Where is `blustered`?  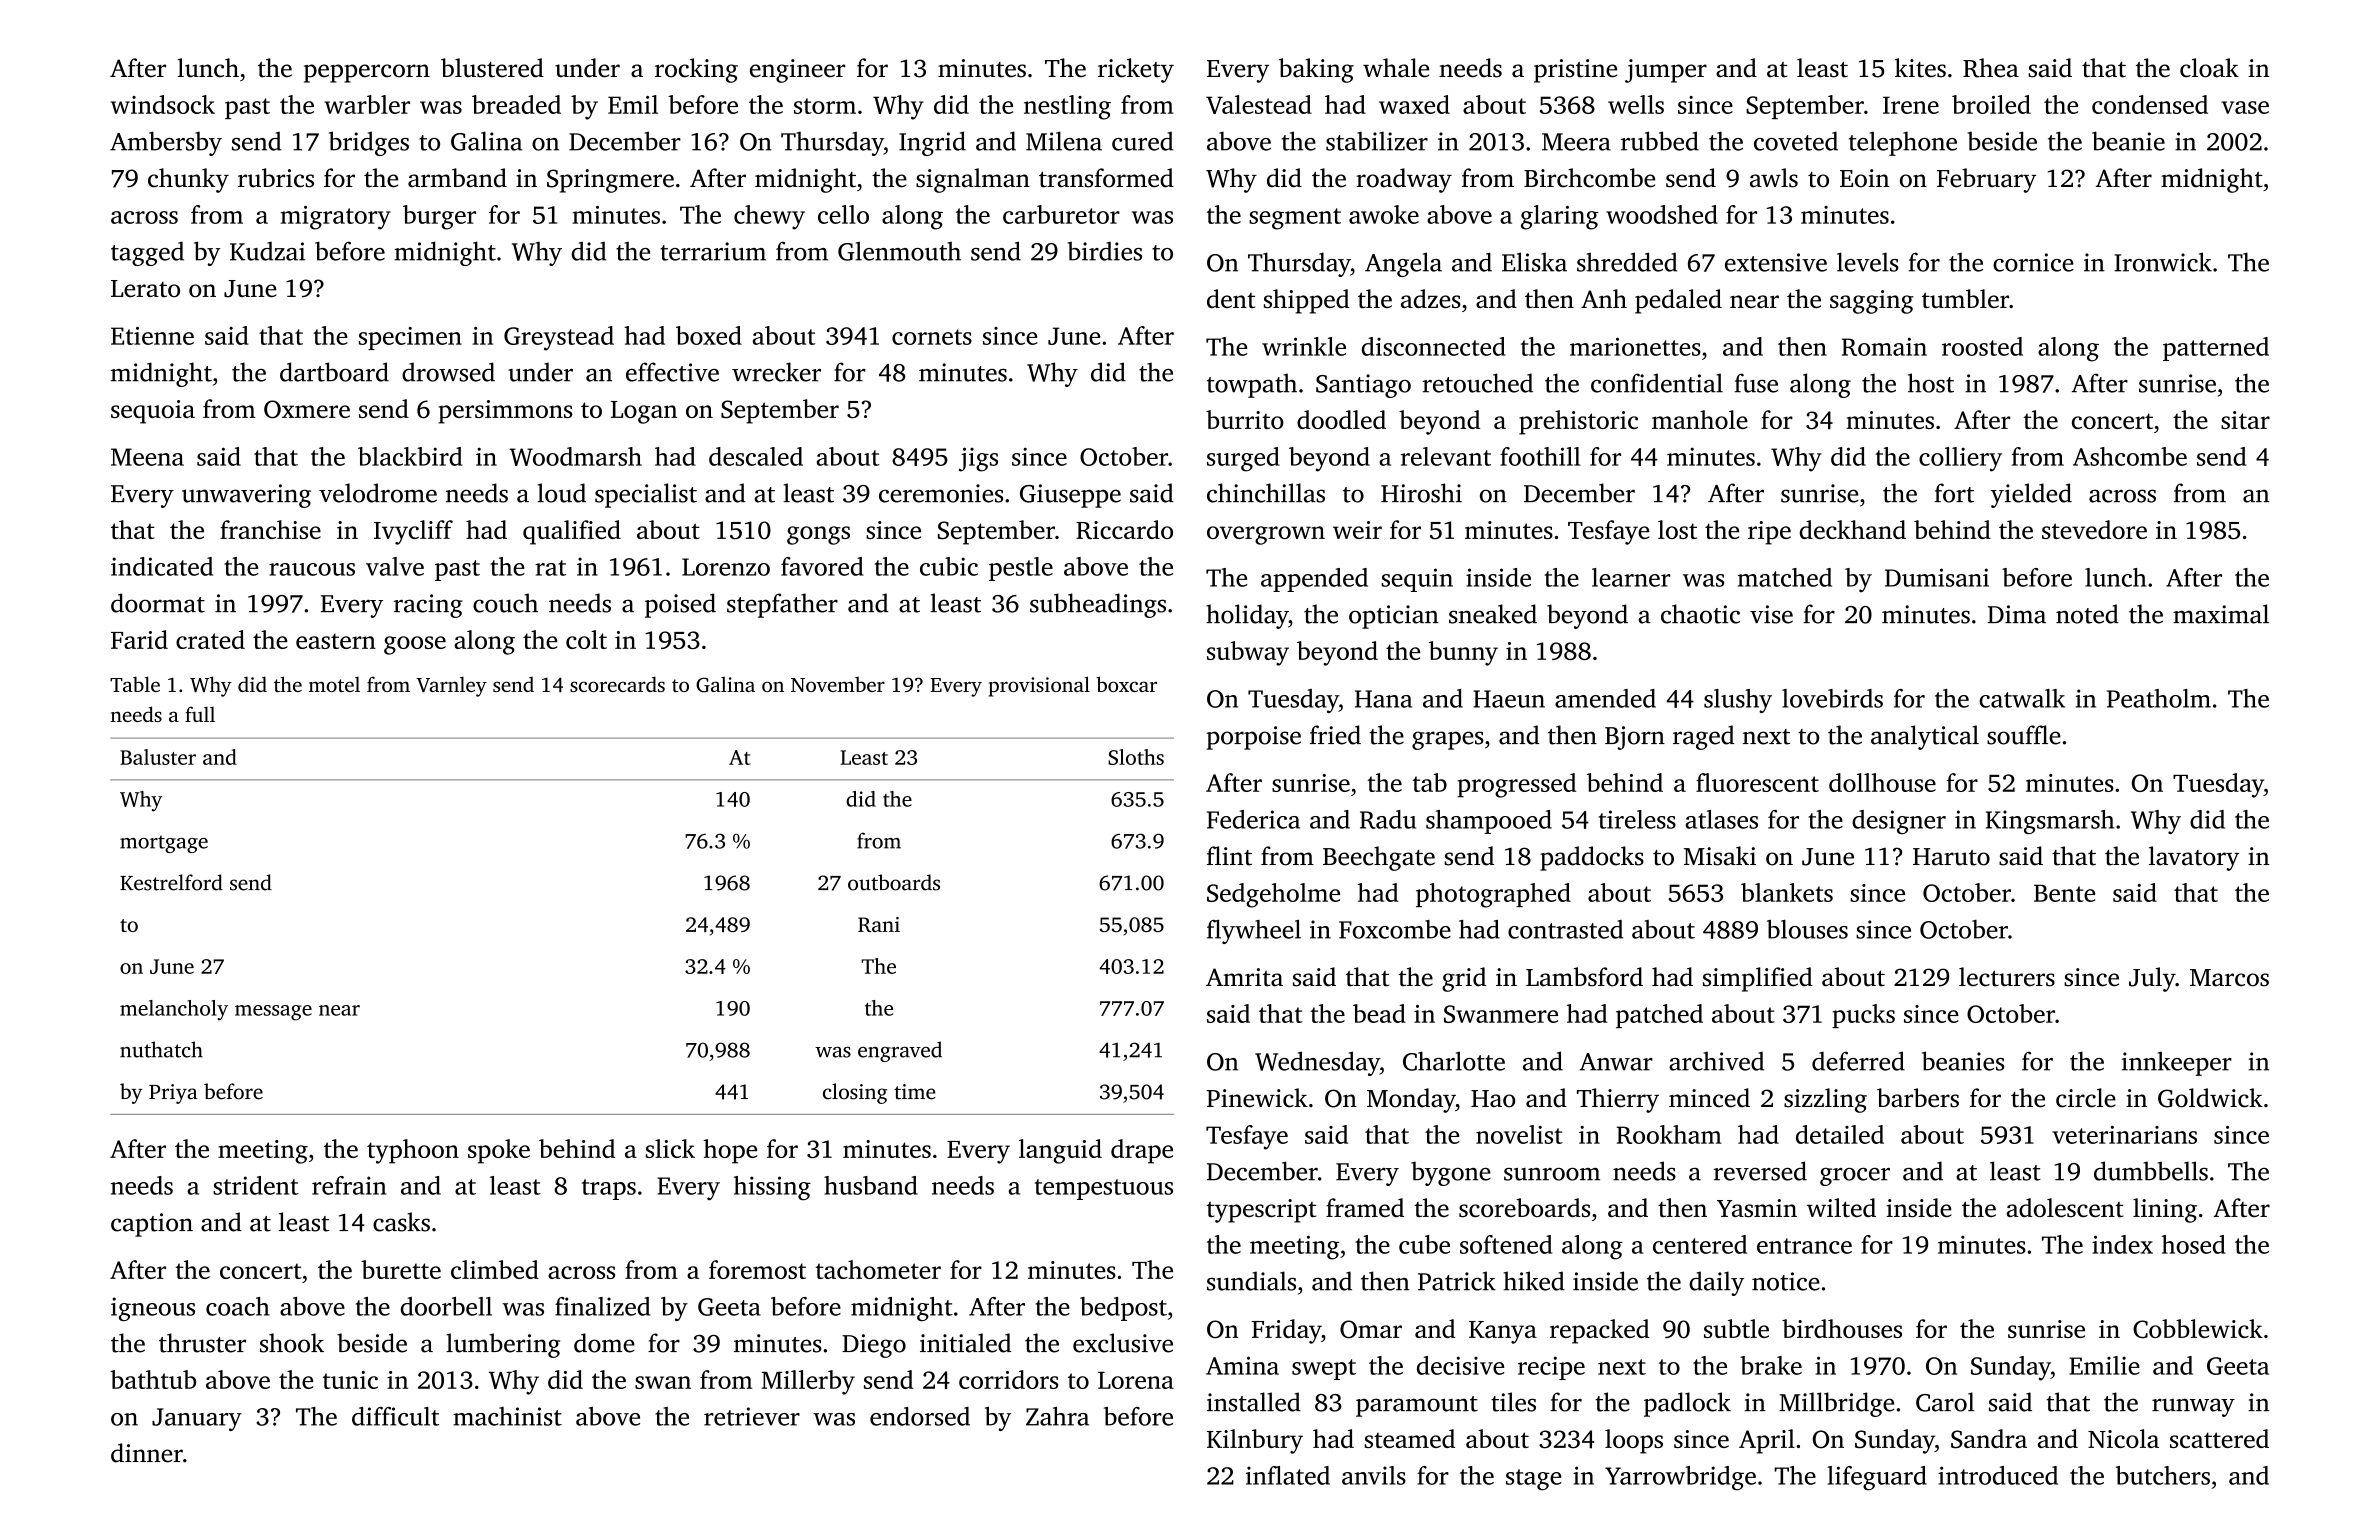
blustered is located at coordinates (492, 68).
